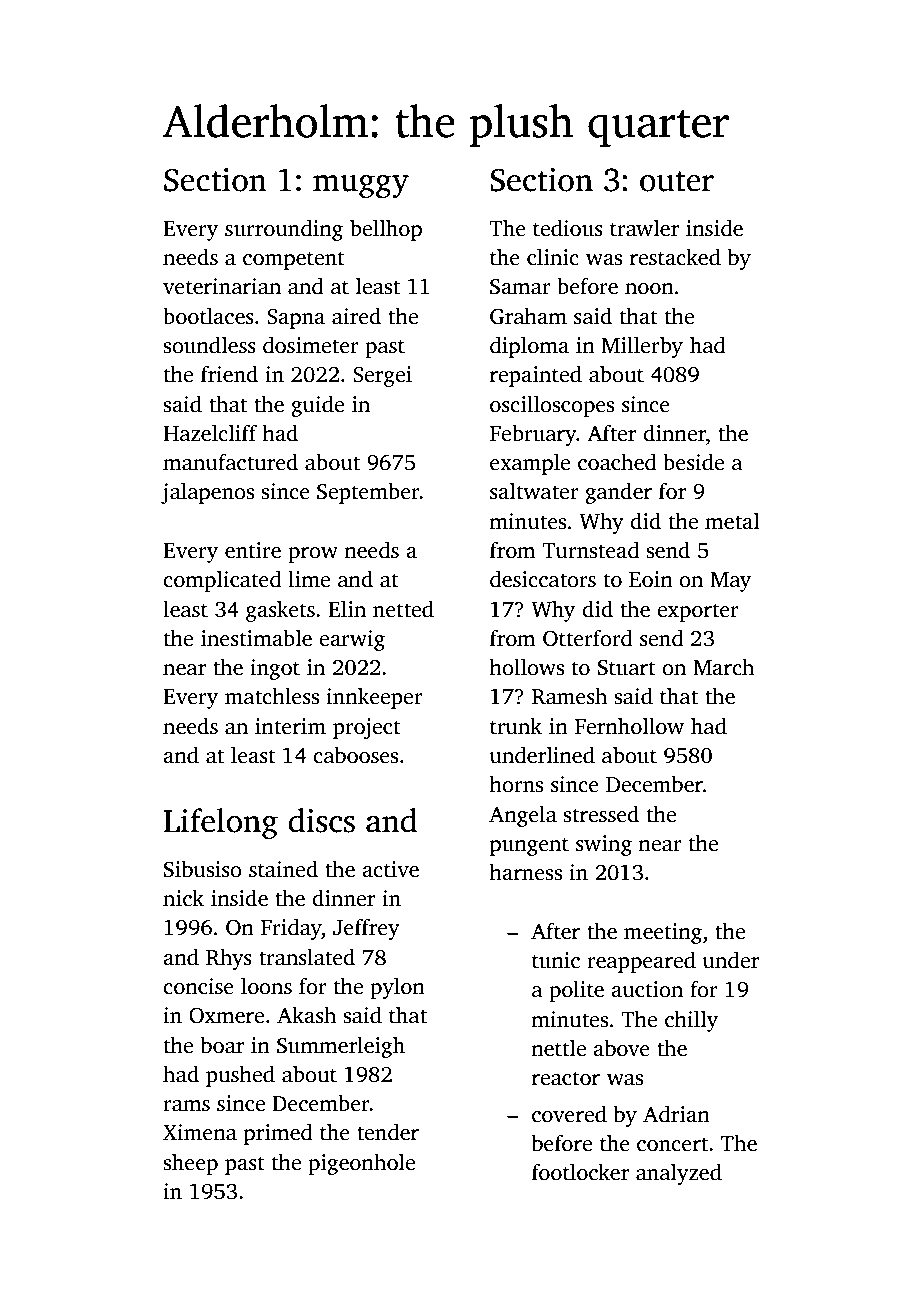  I want to click on outer, so click(677, 181).
